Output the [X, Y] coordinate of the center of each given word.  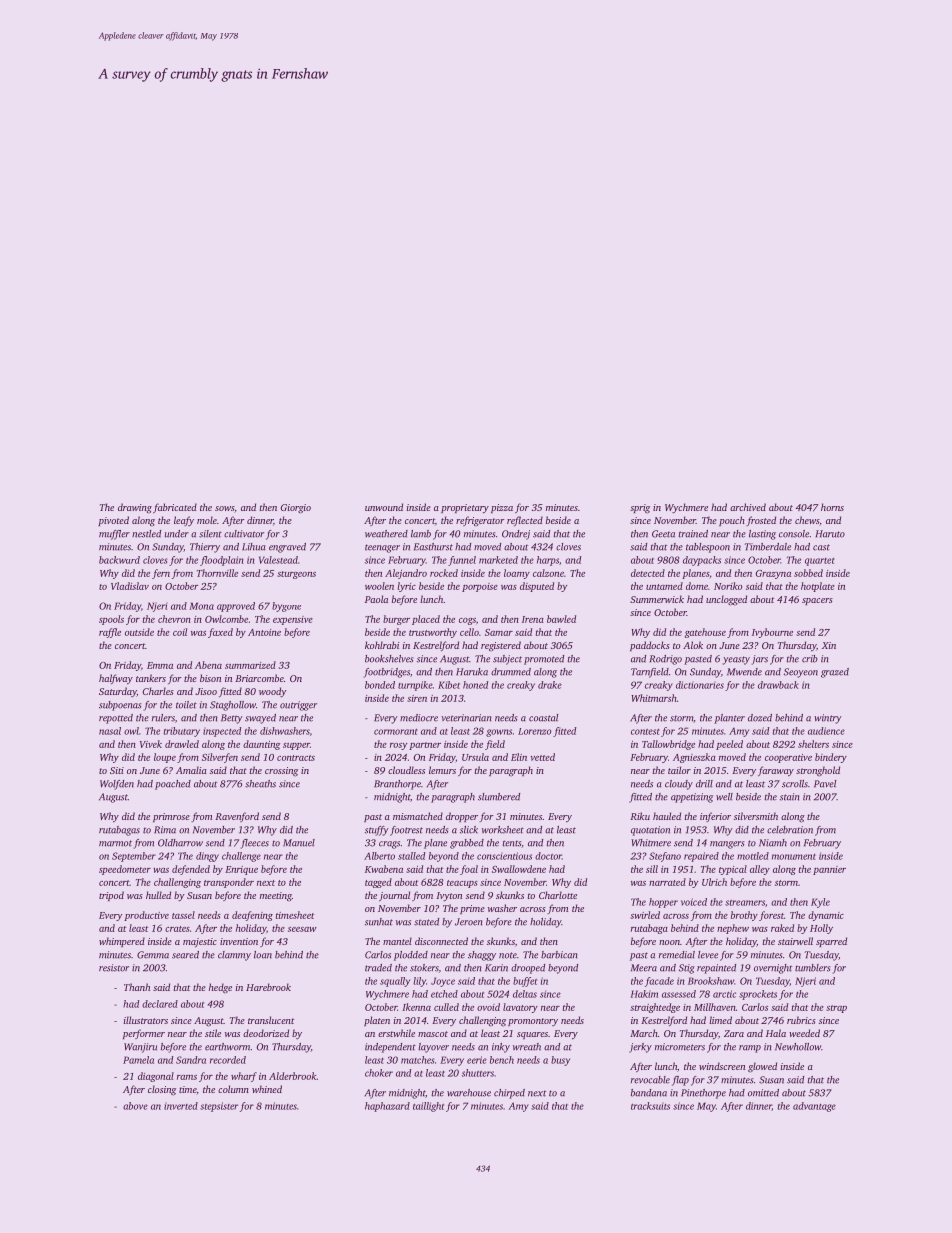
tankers [151, 678]
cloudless [406, 770]
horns [832, 507]
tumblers [813, 968]
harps [548, 561]
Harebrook [268, 987]
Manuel [299, 843]
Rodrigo [666, 660]
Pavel [825, 784]
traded [378, 968]
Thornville [217, 573]
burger [396, 620]
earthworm [227, 1047]
